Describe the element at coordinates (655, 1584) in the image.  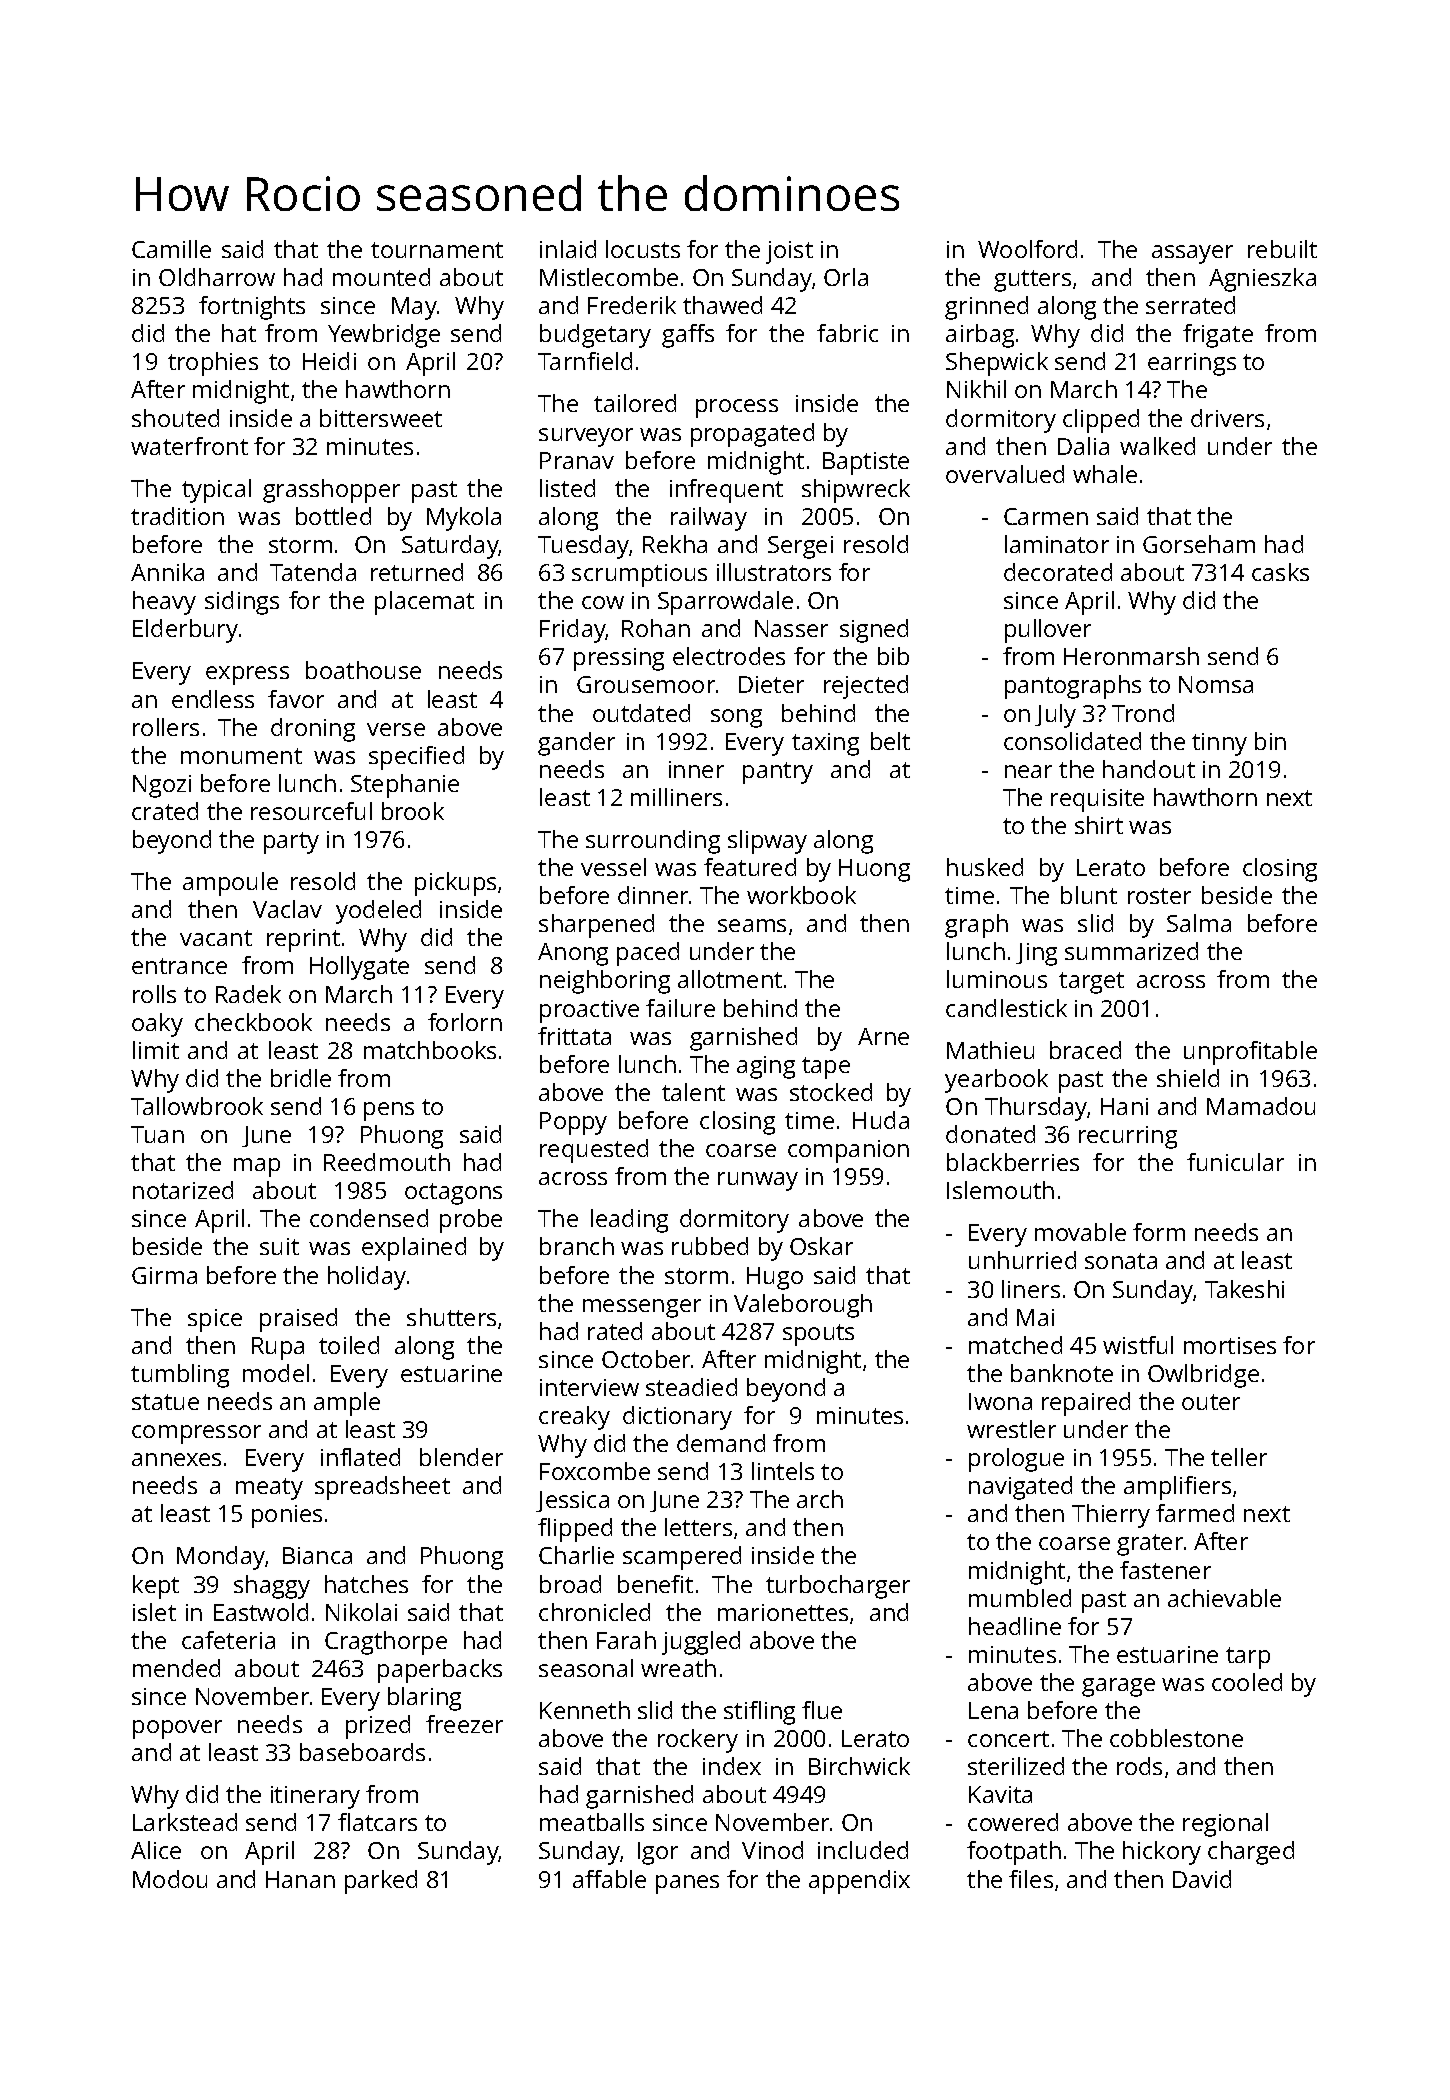
I see `benefit` at that location.
